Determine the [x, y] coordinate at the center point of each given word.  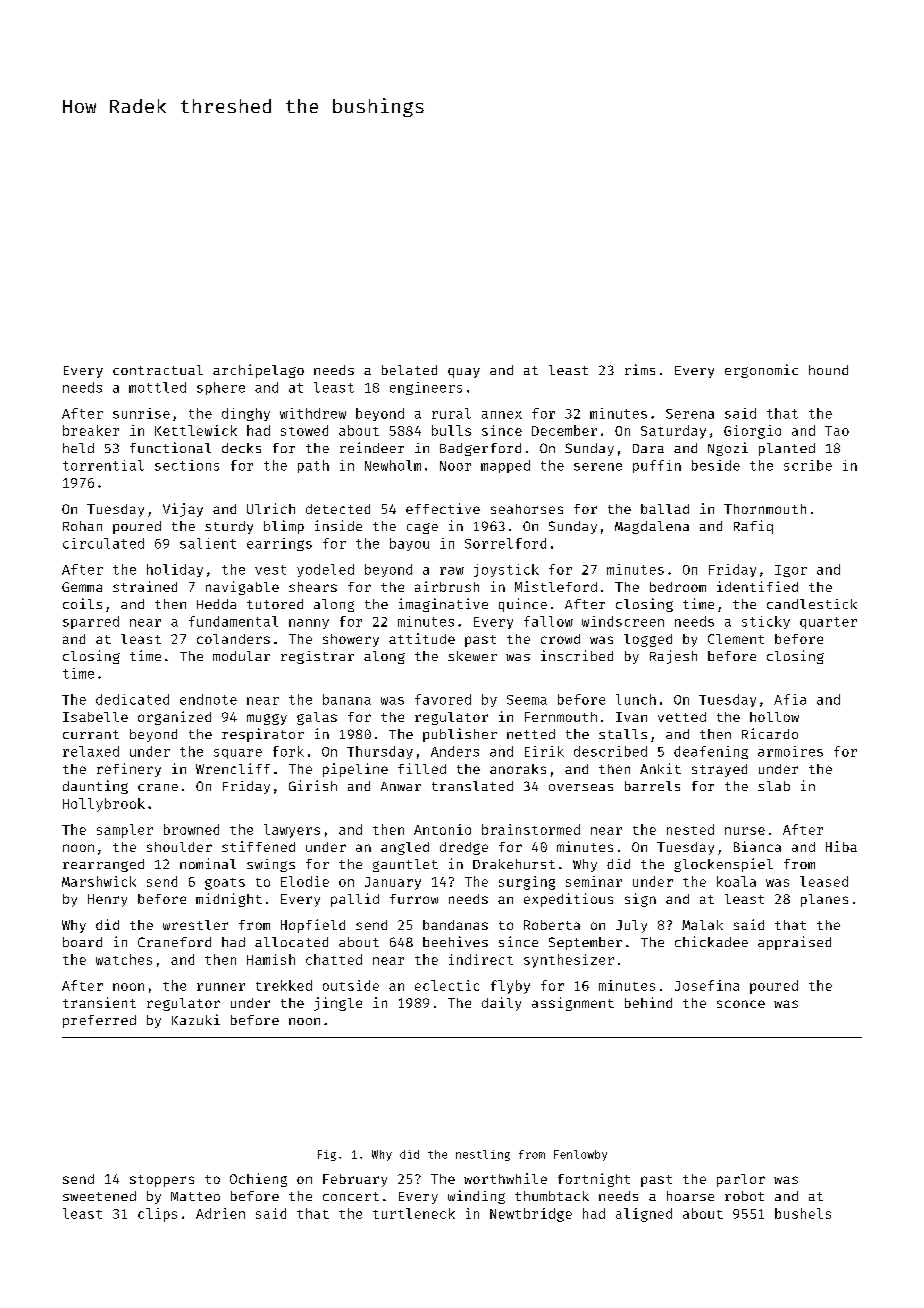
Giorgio [752, 432]
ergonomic [761, 371]
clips [157, 1215]
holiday [175, 570]
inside [338, 525]
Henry [107, 900]
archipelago [258, 371]
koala [736, 881]
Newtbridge [531, 1215]
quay [464, 373]
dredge [464, 848]
